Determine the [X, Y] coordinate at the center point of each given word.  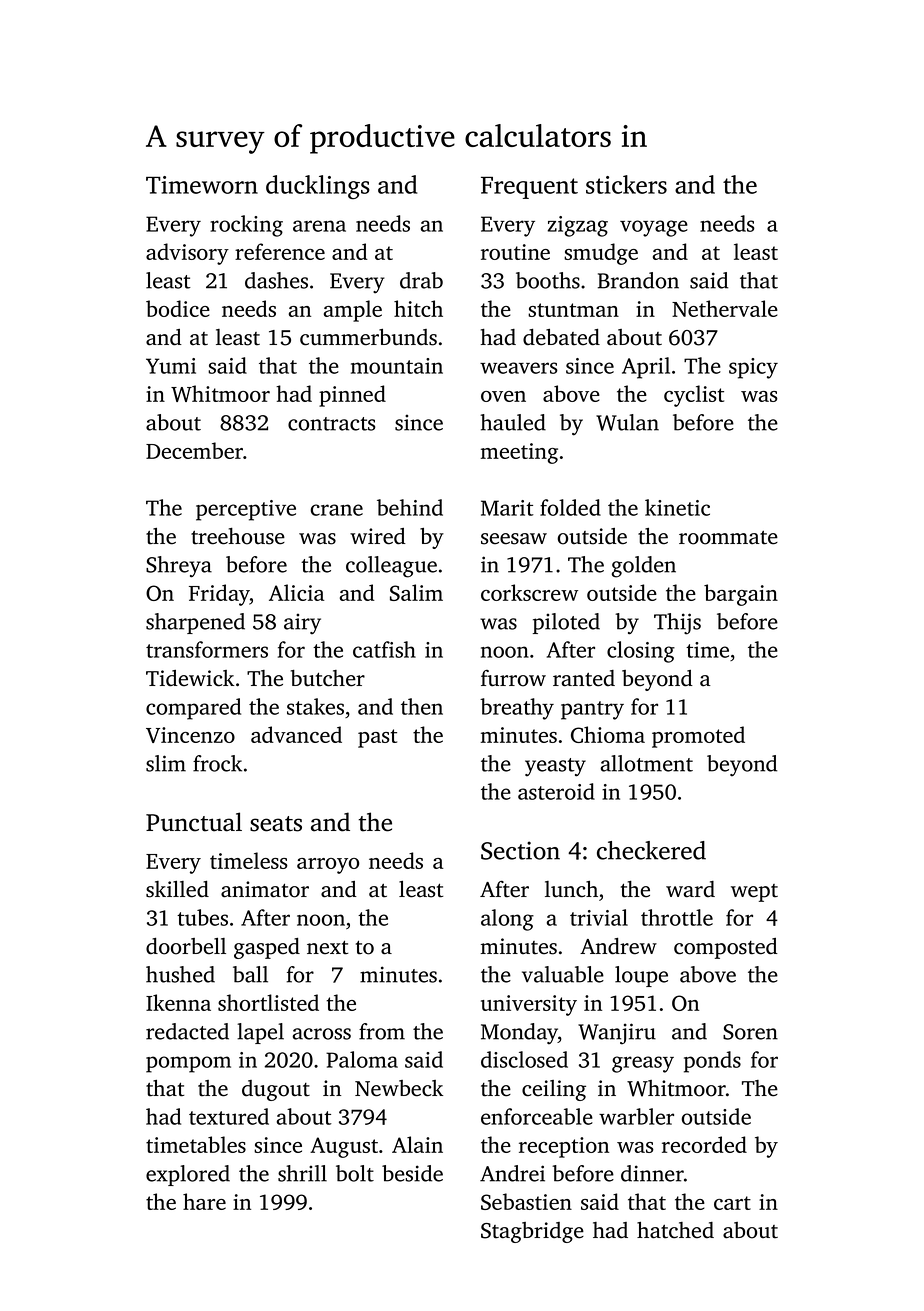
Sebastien [526, 1201]
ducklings [318, 187]
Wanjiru [617, 1034]
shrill [302, 1173]
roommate [728, 538]
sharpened [195, 623]
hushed [180, 974]
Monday [519, 1034]
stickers [626, 184]
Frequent [529, 188]
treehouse [238, 536]
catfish [384, 649]
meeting [519, 453]
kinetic [677, 507]
